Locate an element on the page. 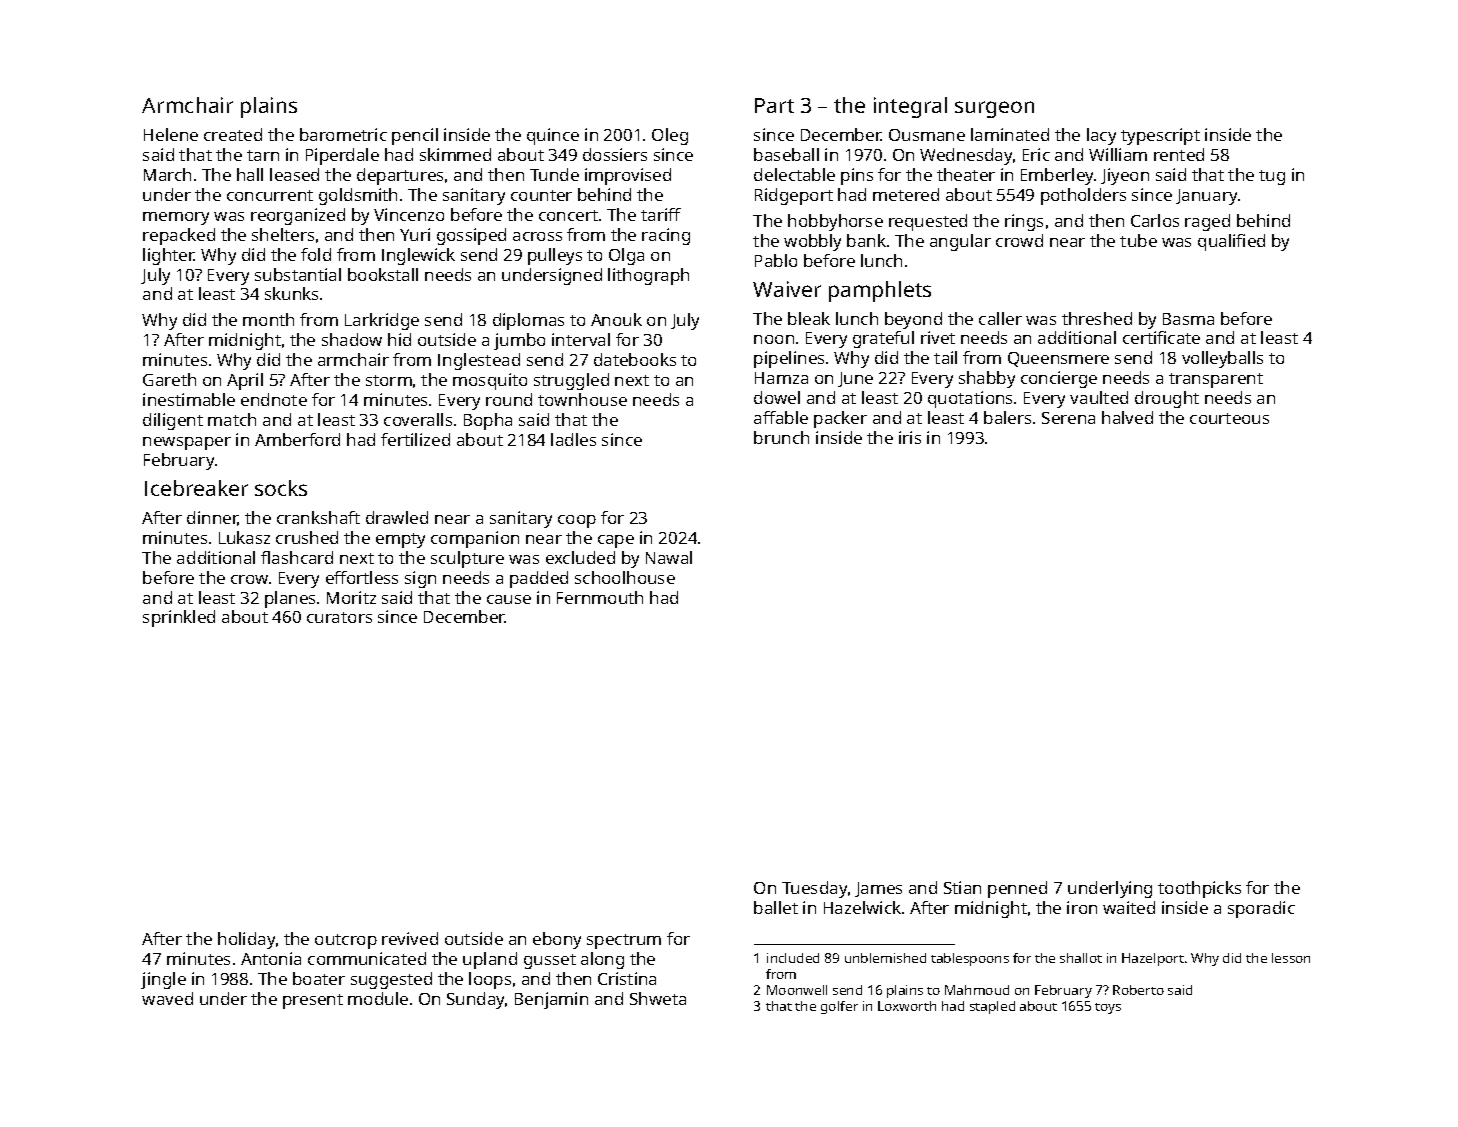 The height and width of the page is (1127, 1458). outcrop is located at coordinates (346, 941).
